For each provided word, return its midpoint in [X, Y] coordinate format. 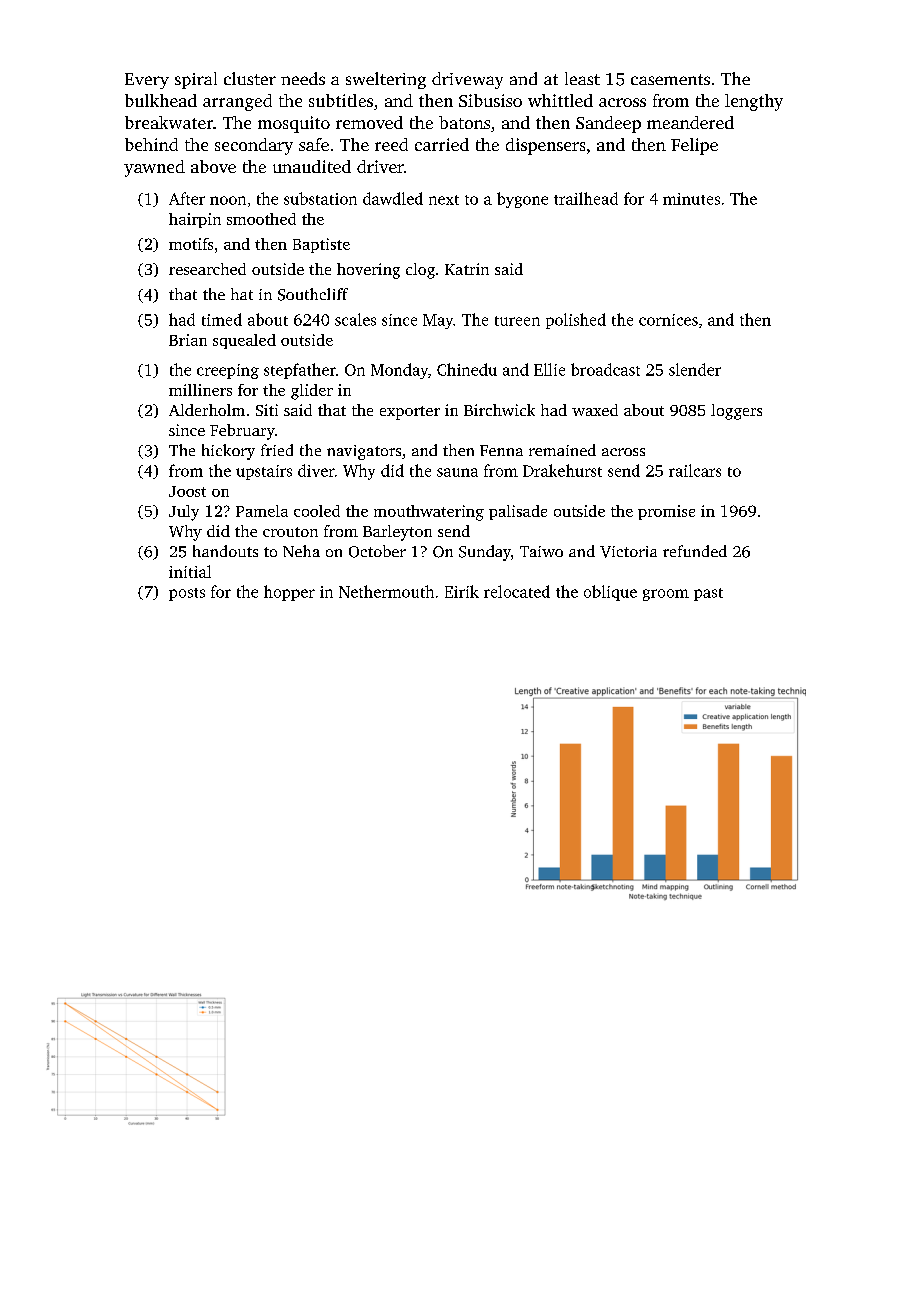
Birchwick [499, 410]
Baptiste [321, 245]
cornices [668, 320]
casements [670, 79]
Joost [187, 491]
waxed [595, 410]
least [582, 78]
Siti [267, 410]
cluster [250, 78]
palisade [518, 512]
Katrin [467, 269]
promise [666, 512]
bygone [522, 200]
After [187, 198]
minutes [691, 199]
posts [187, 594]
